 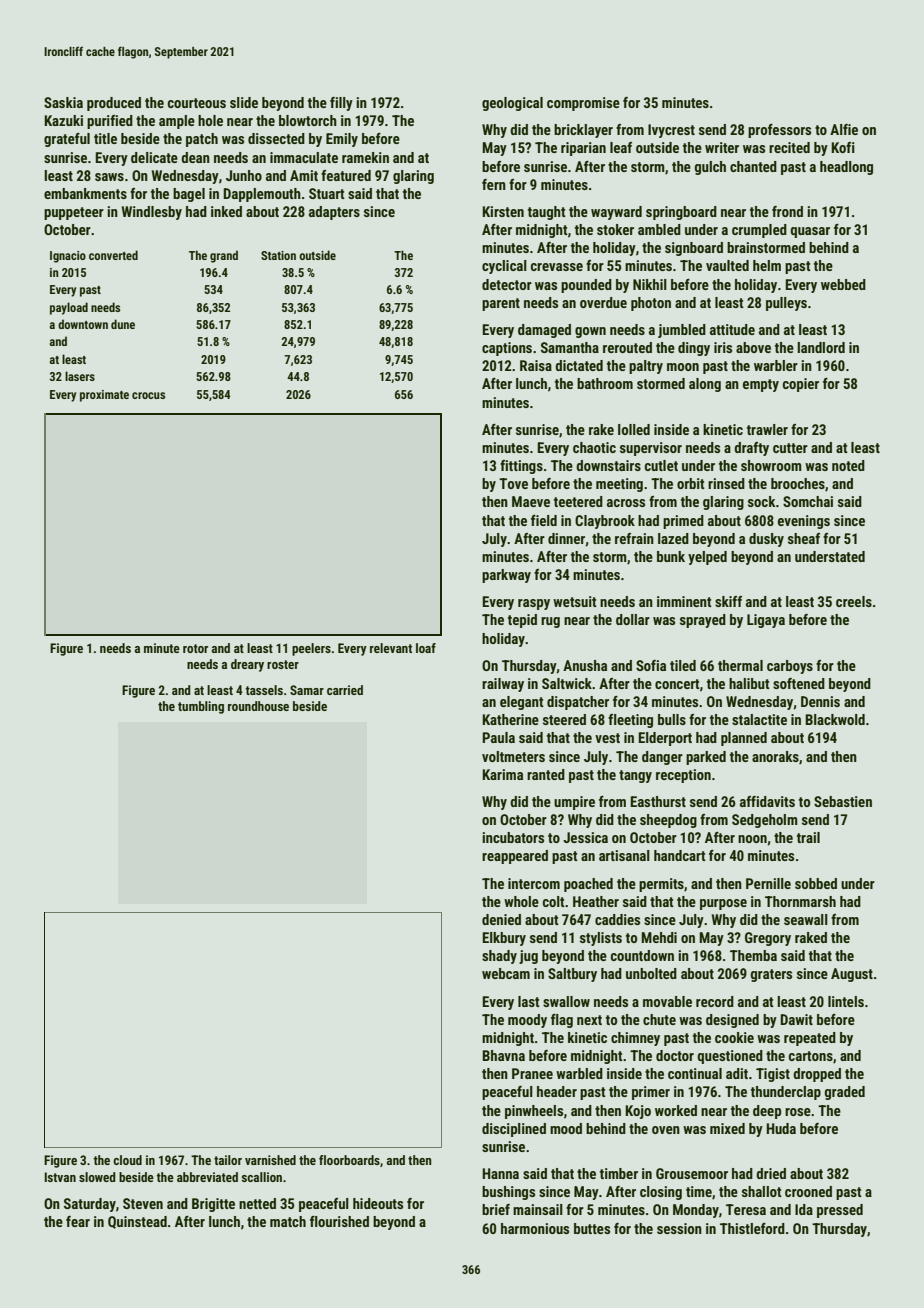 What do you see at coordinates (766, 621) in the page?
I see `Ligaya` at bounding box center [766, 621].
